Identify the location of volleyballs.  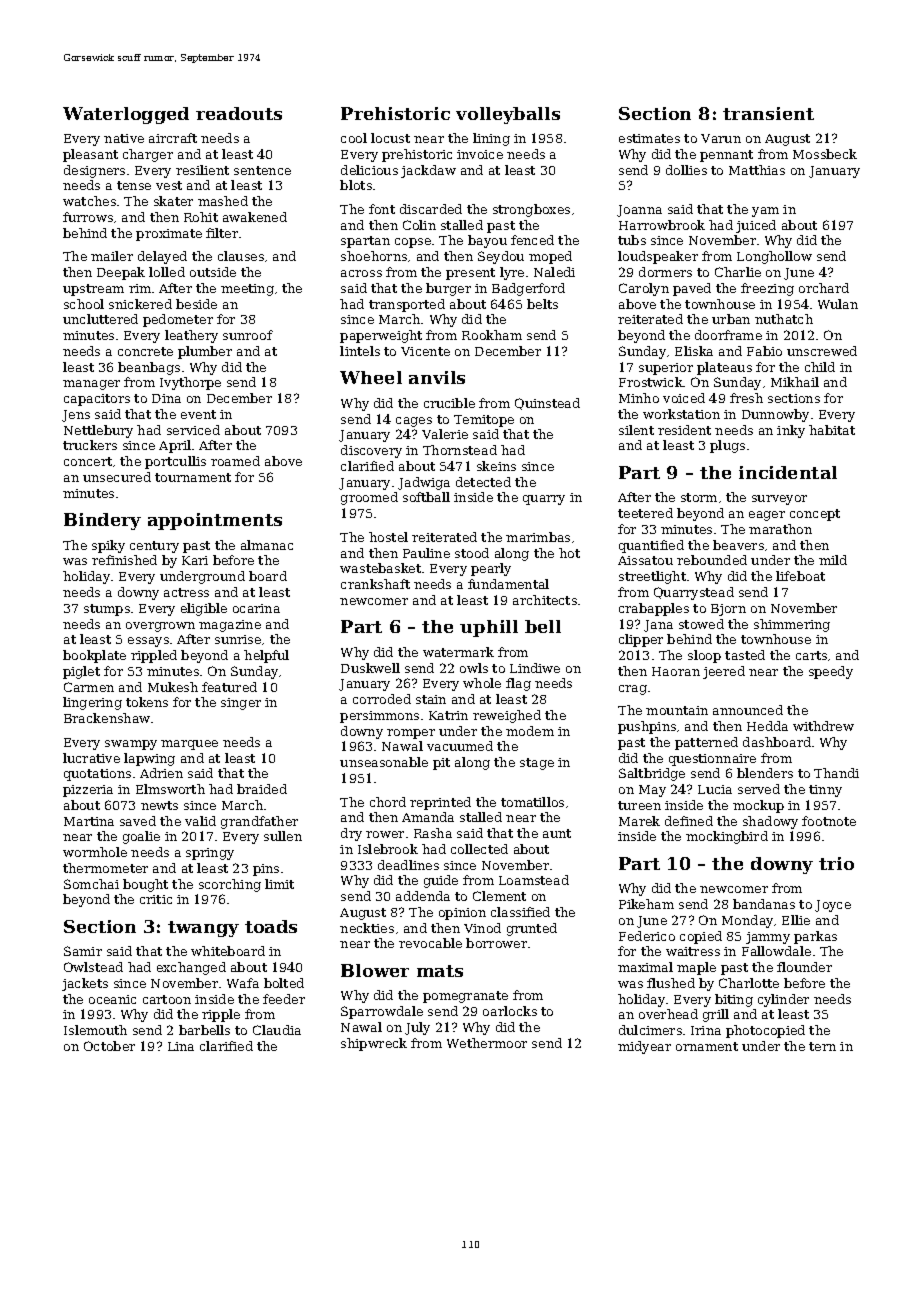
(508, 115).
